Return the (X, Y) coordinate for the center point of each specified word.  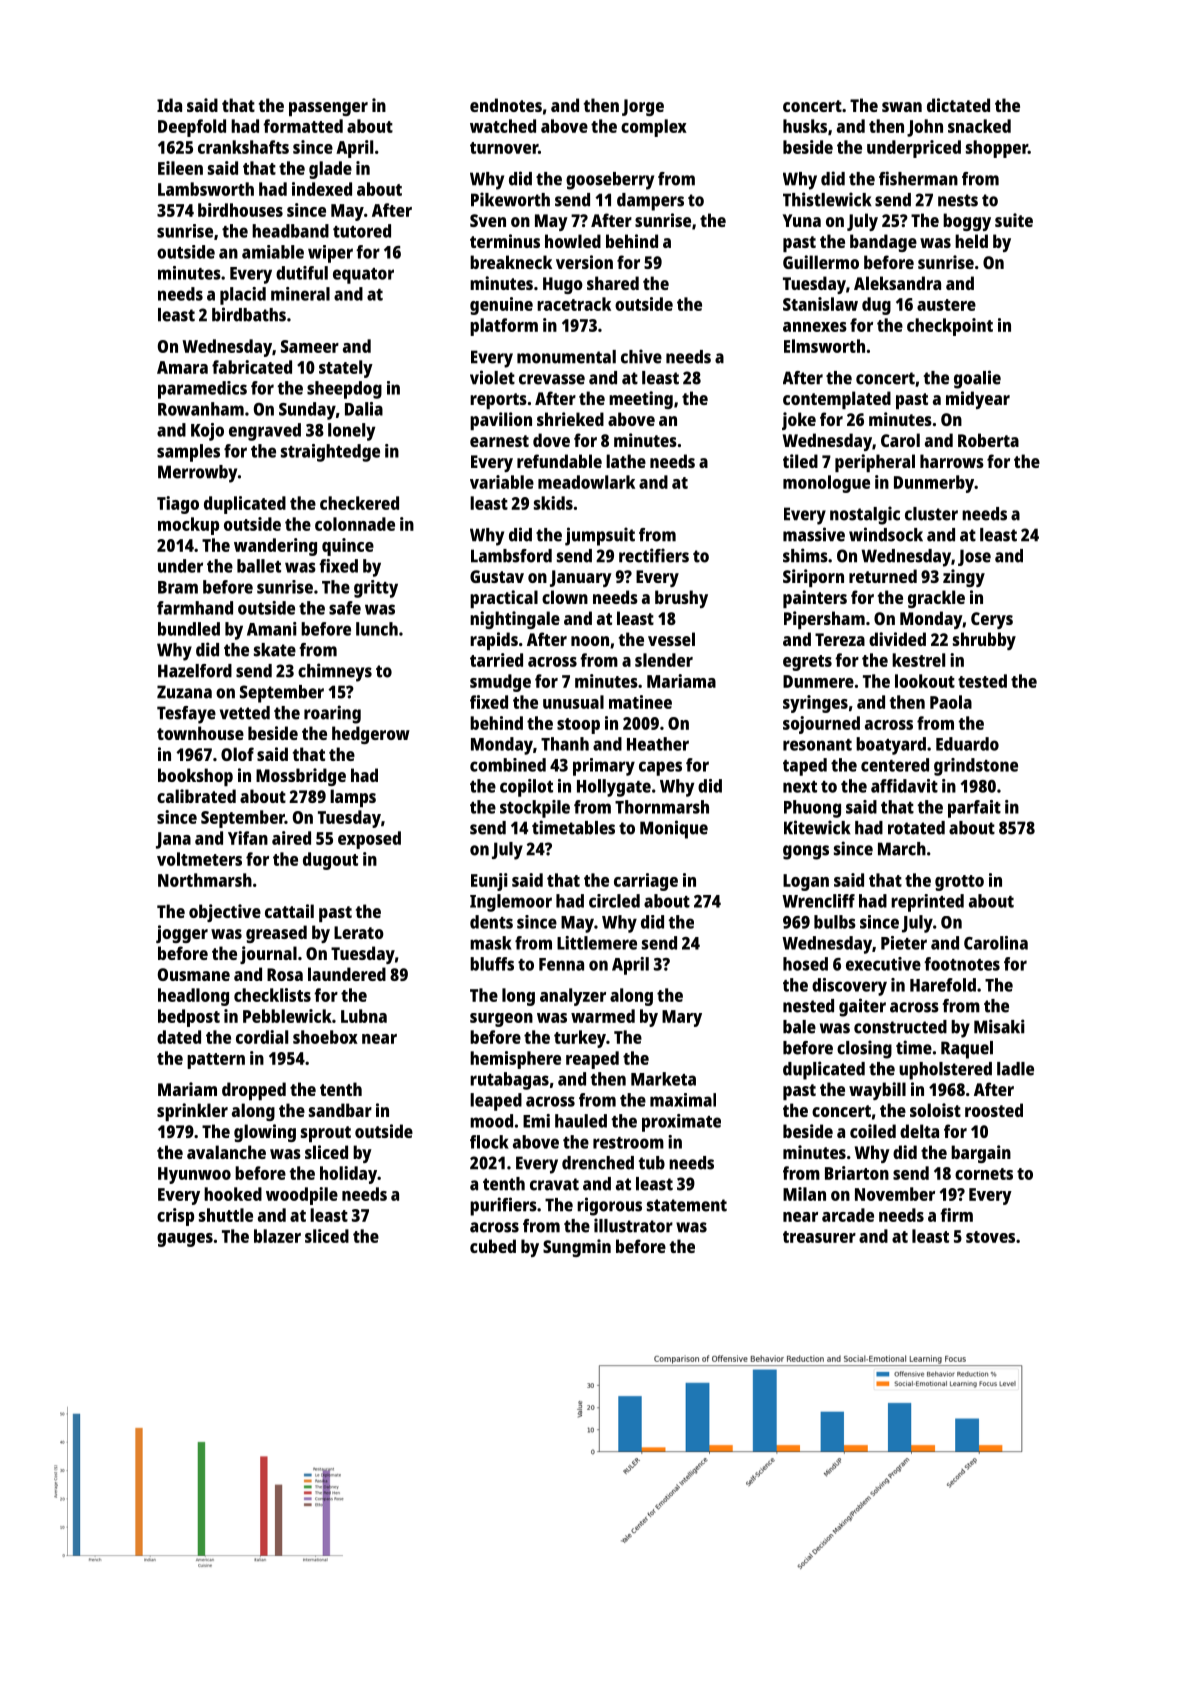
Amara (182, 367)
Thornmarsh (662, 807)
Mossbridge (301, 777)
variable (502, 482)
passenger (328, 109)
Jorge (643, 107)
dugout (330, 861)
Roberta (988, 440)
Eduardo (967, 744)
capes (660, 768)
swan (902, 107)
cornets (984, 1174)
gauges (185, 1240)
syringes (815, 704)
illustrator (633, 1225)
